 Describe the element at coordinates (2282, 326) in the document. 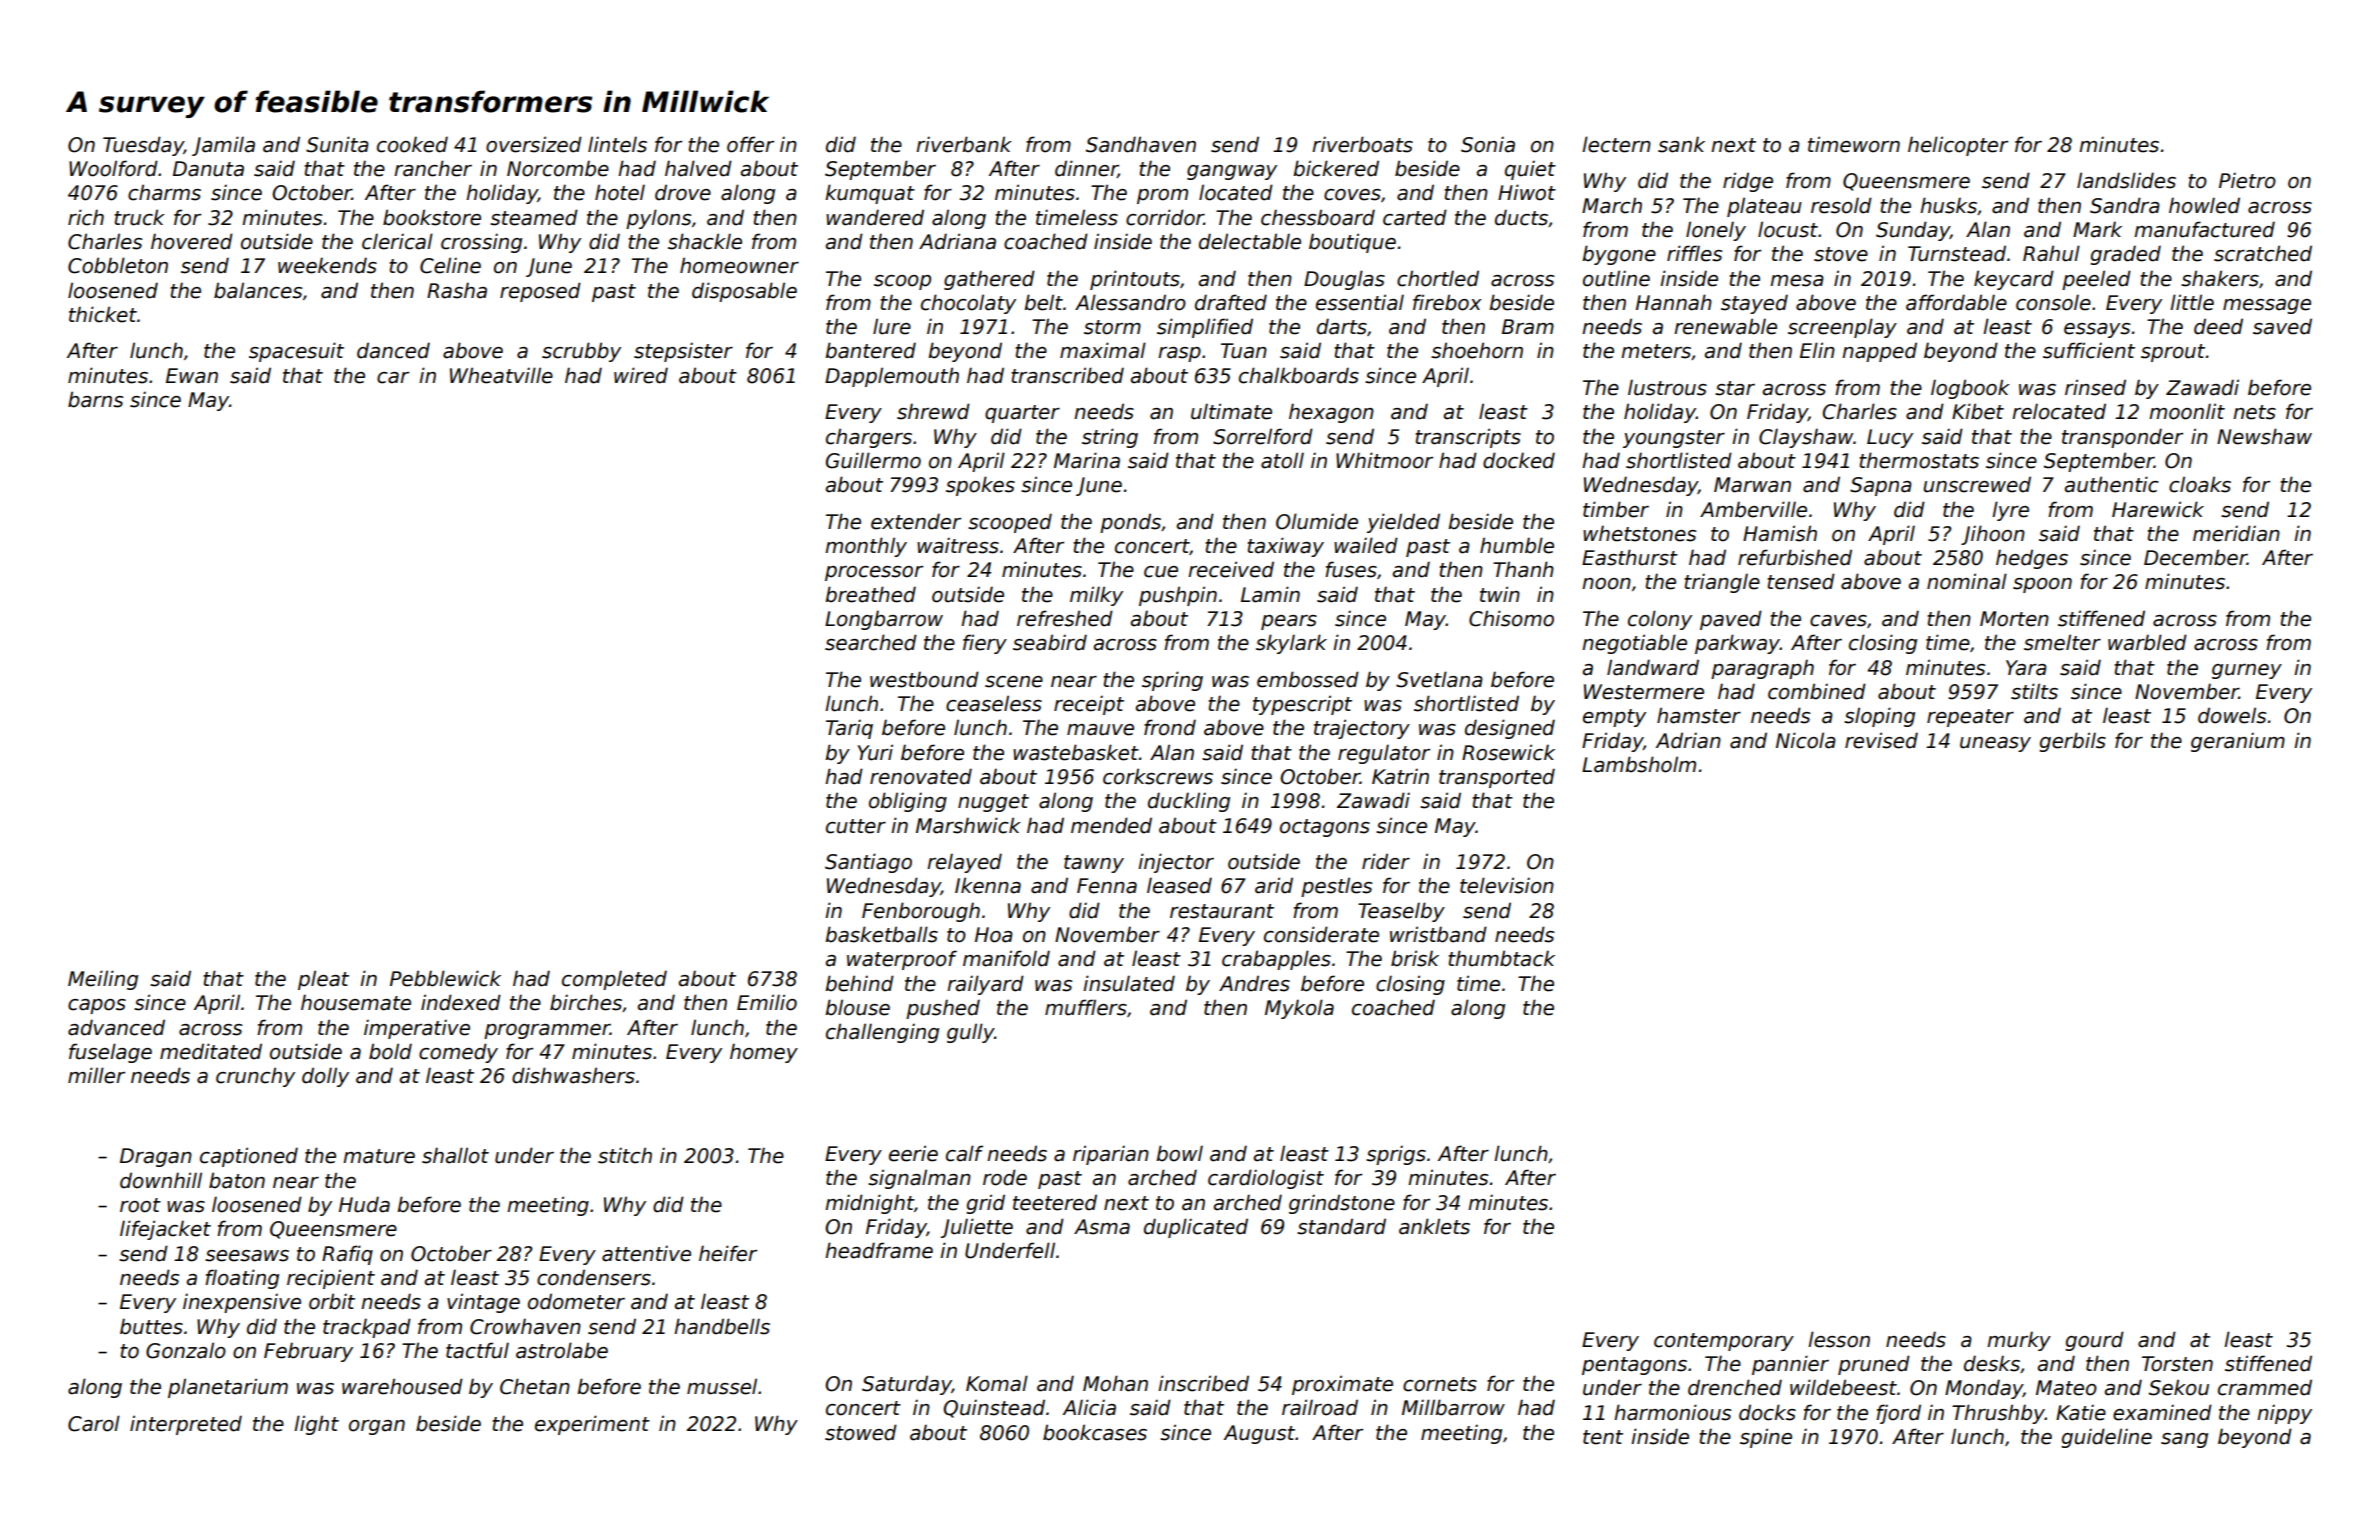

I see `saved` at that location.
